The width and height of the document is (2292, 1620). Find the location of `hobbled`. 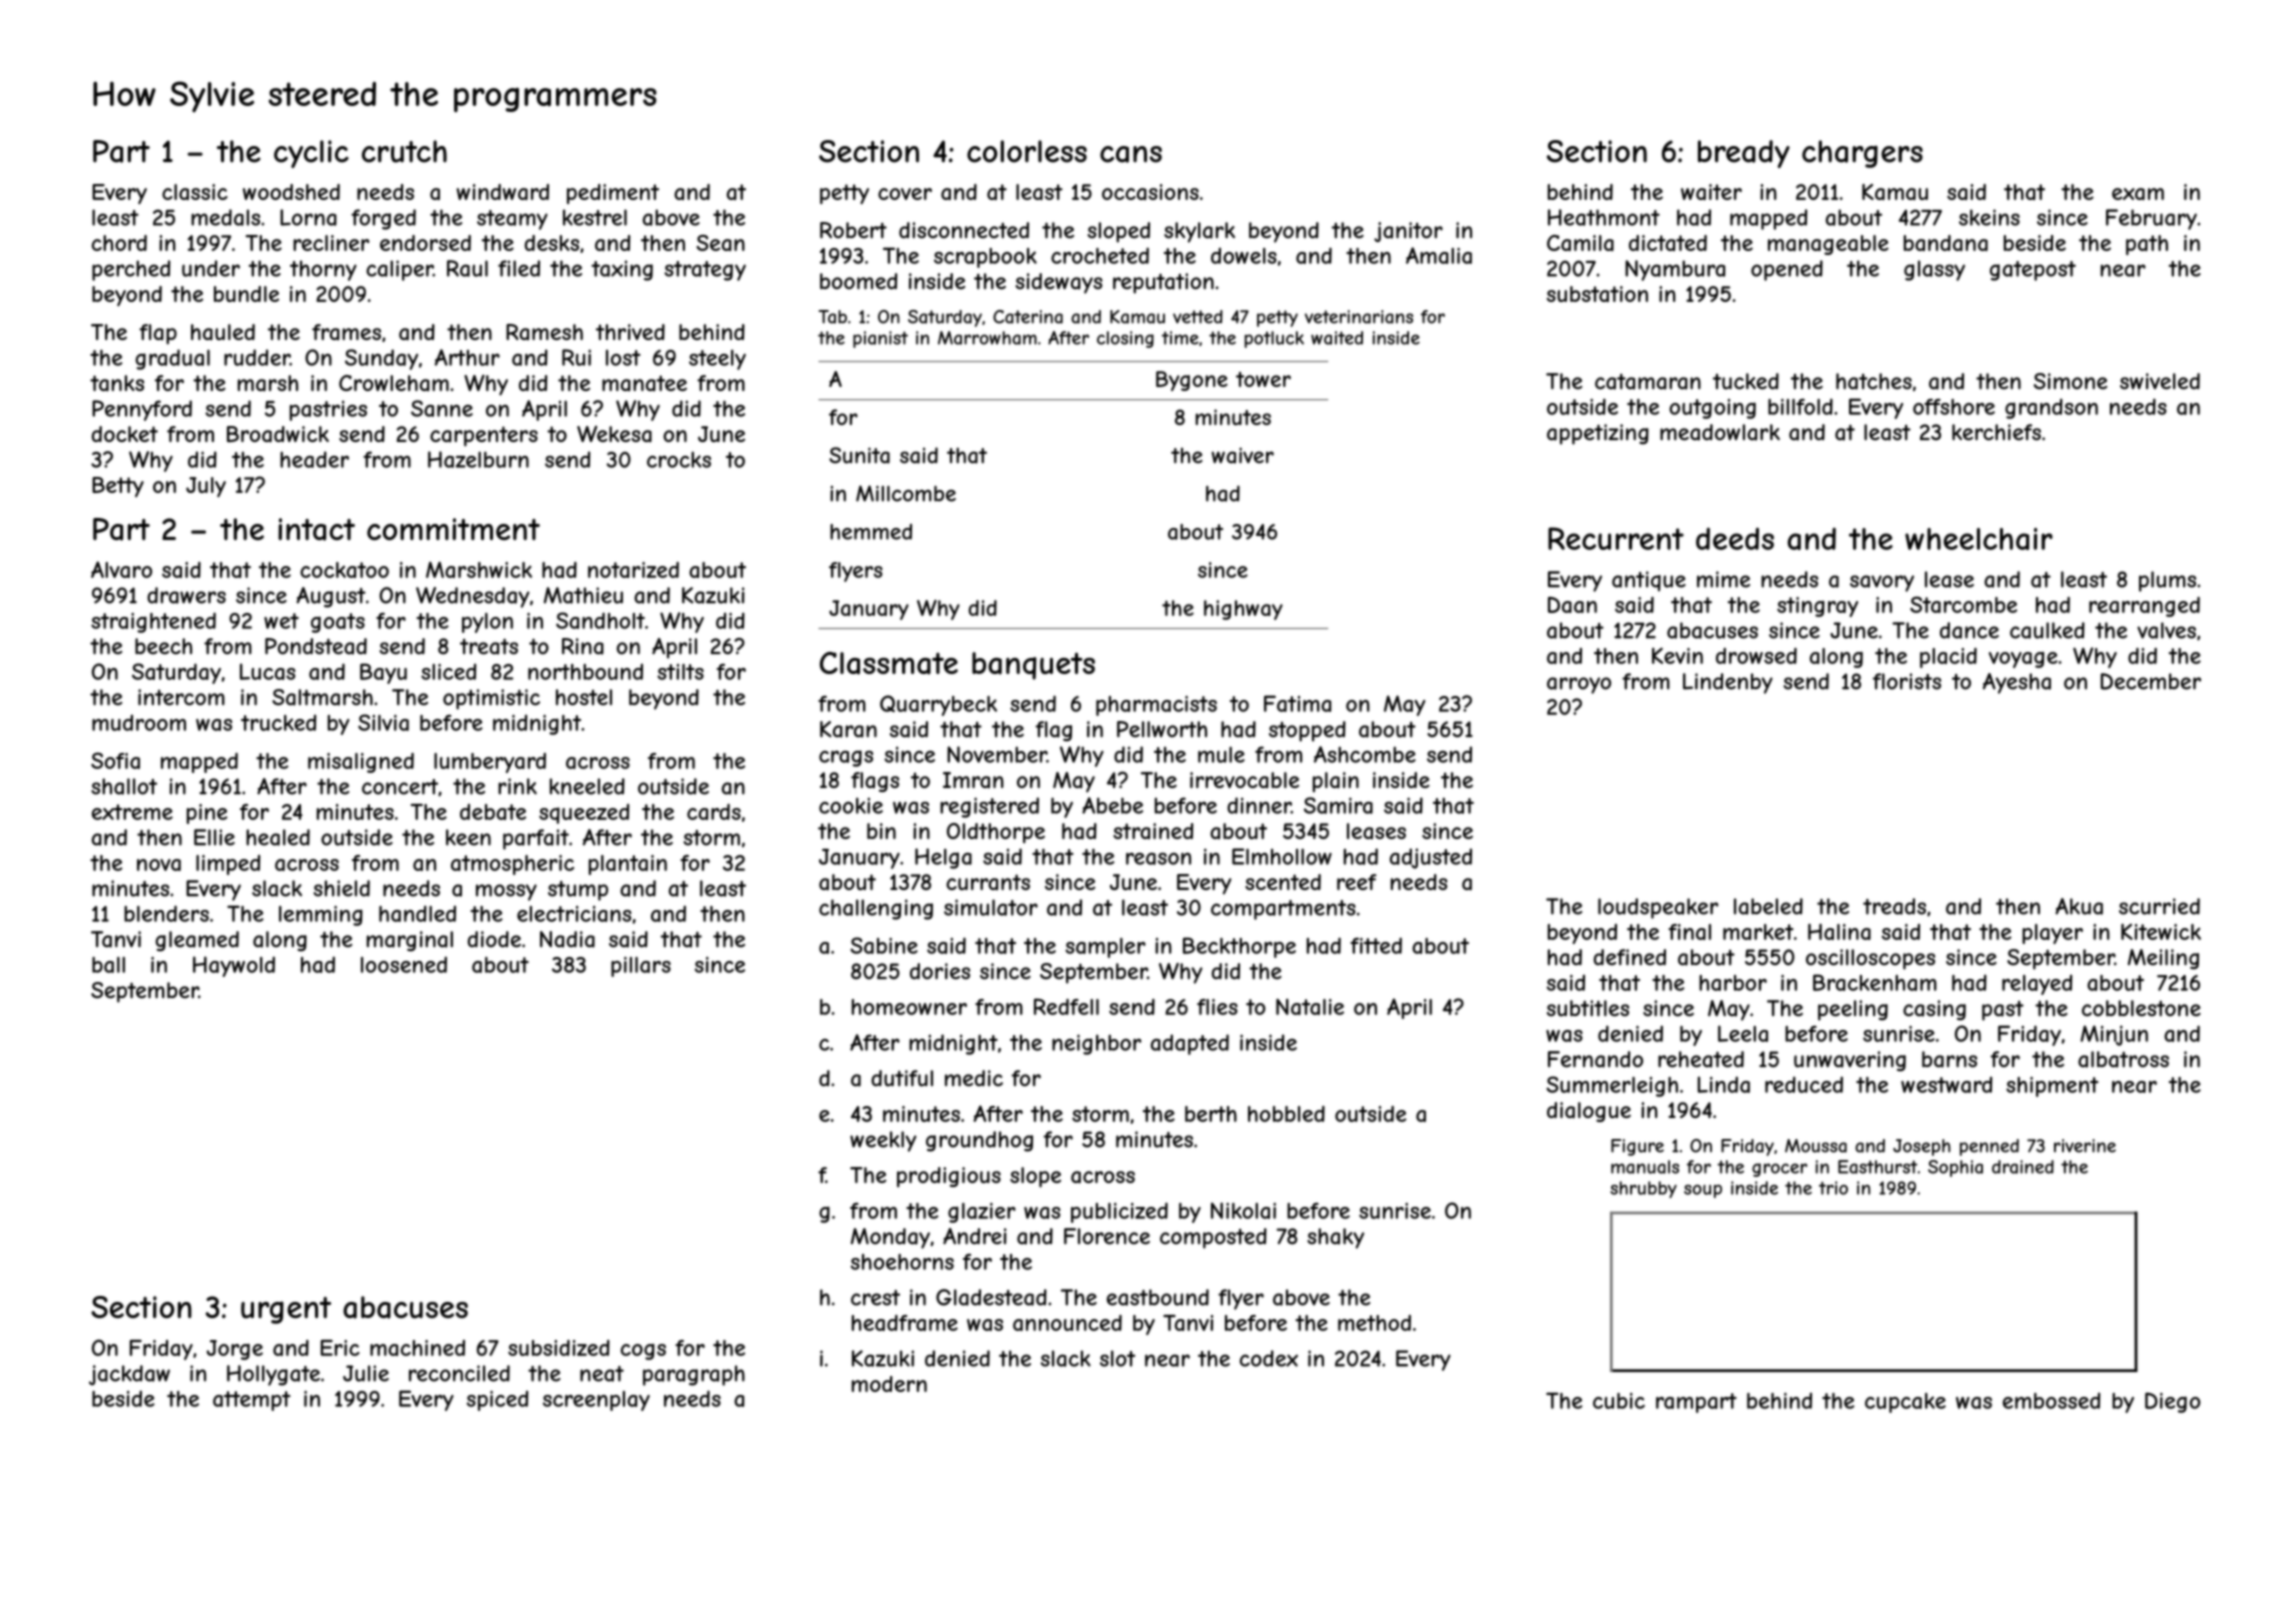

hobbled is located at coordinates (1286, 1114).
